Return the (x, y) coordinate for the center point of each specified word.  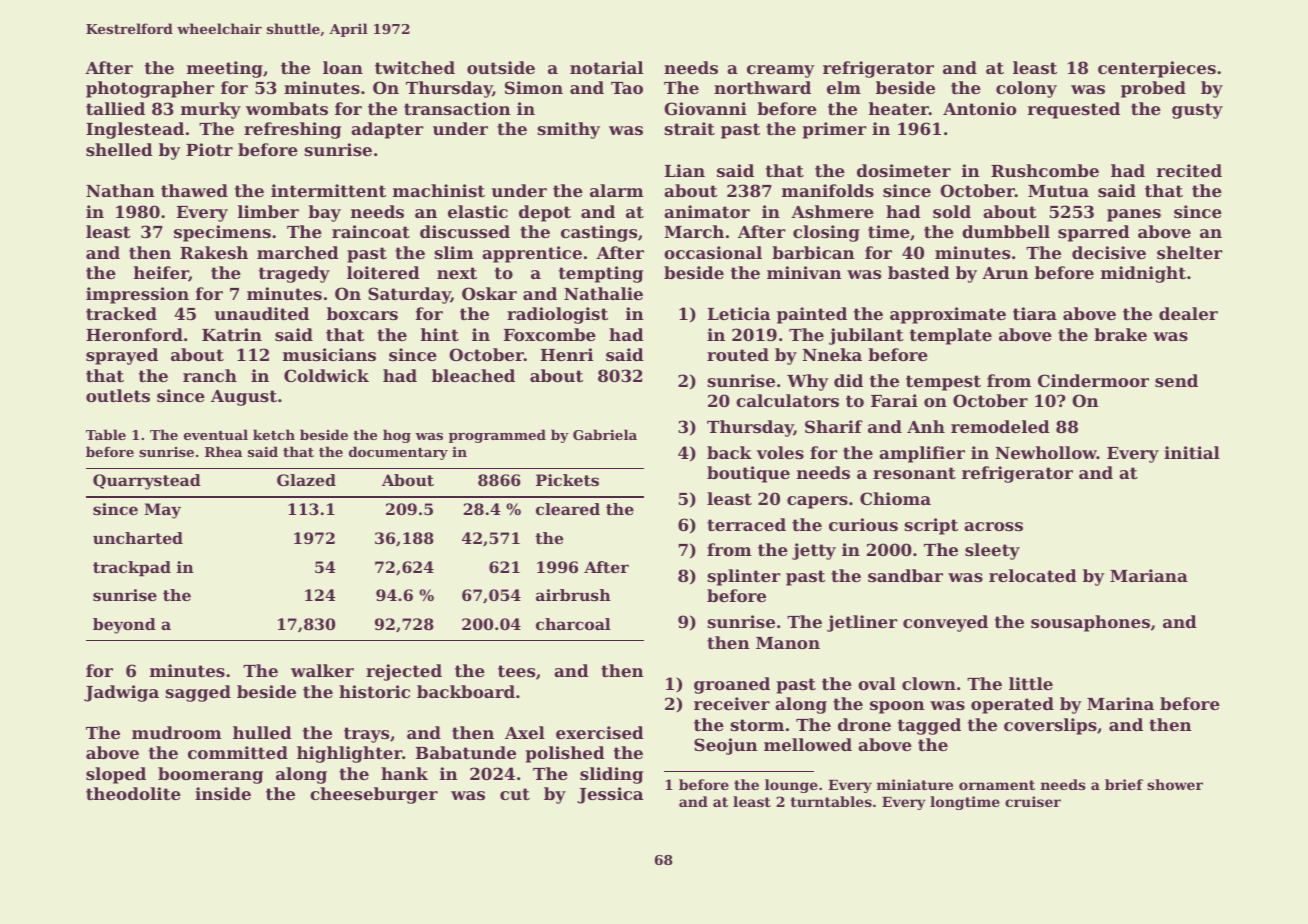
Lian (685, 170)
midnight (1143, 274)
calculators (787, 400)
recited (1189, 170)
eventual (216, 434)
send (1176, 380)
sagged (198, 693)
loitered (383, 272)
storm (757, 725)
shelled (119, 149)
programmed (497, 436)
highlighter (349, 754)
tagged (929, 726)
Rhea (223, 451)
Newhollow (1046, 452)
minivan (804, 272)
